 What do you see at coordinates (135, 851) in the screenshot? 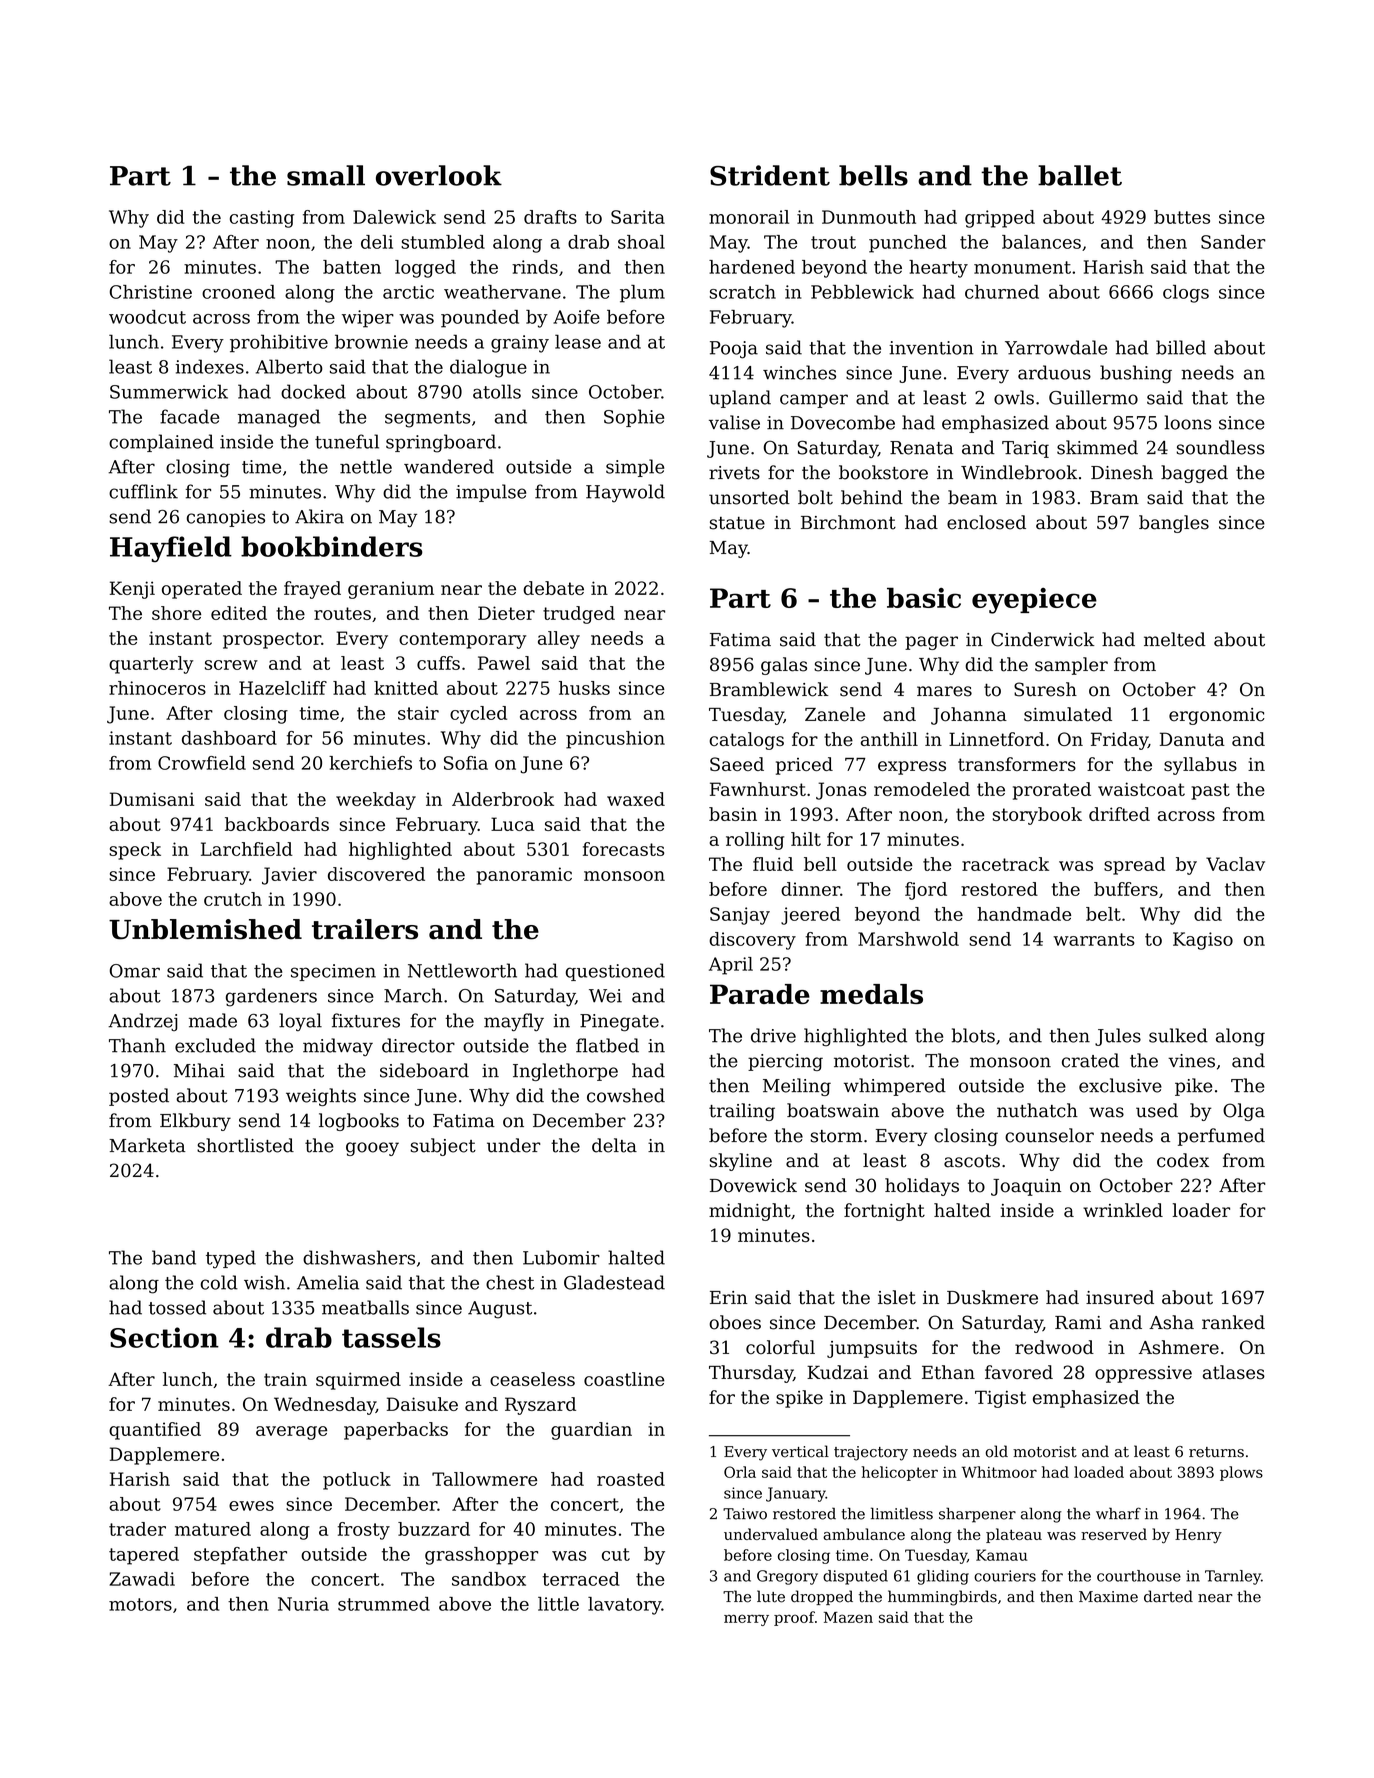
I see `speck` at bounding box center [135, 851].
